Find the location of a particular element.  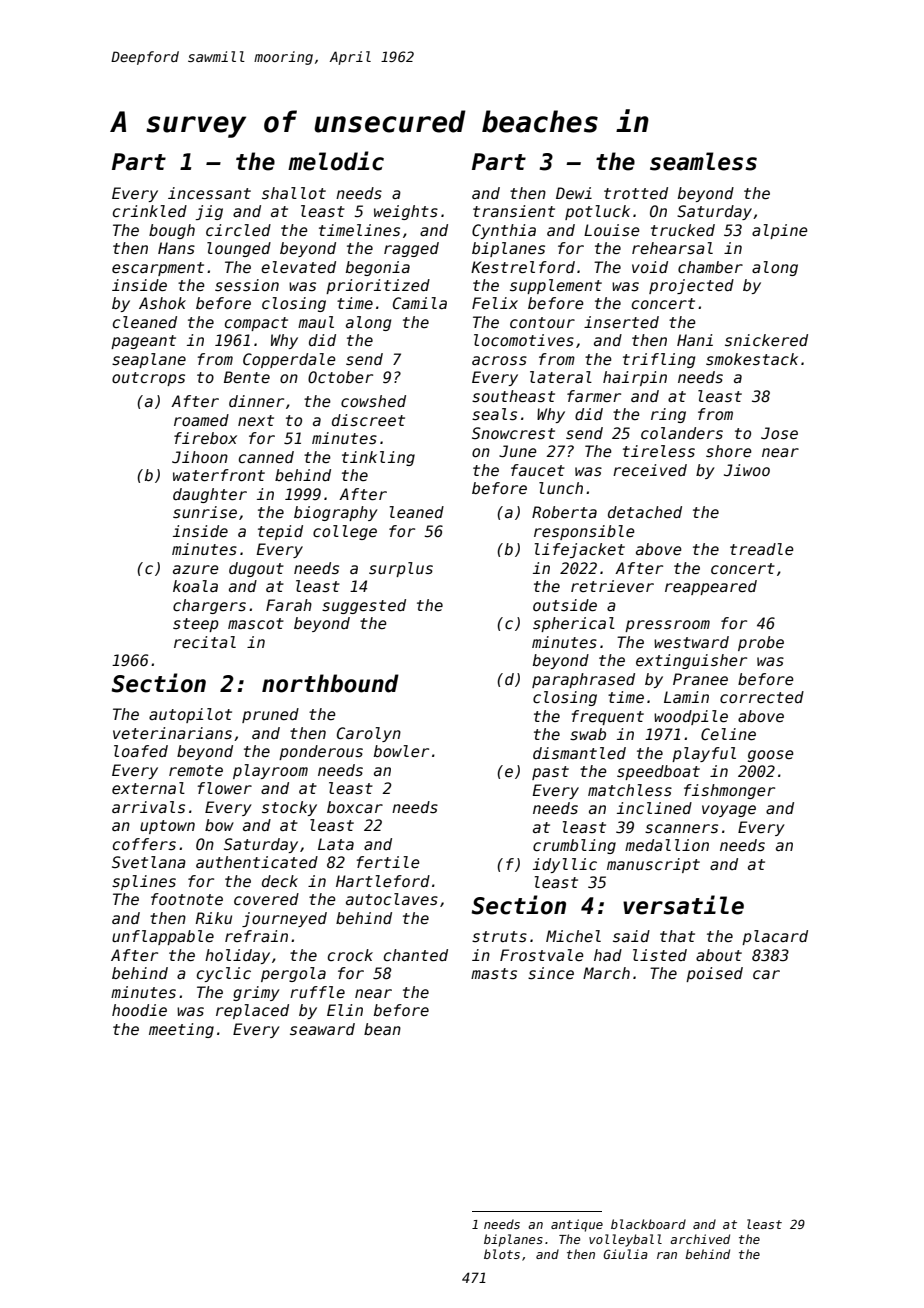

trotted is located at coordinates (636, 193).
